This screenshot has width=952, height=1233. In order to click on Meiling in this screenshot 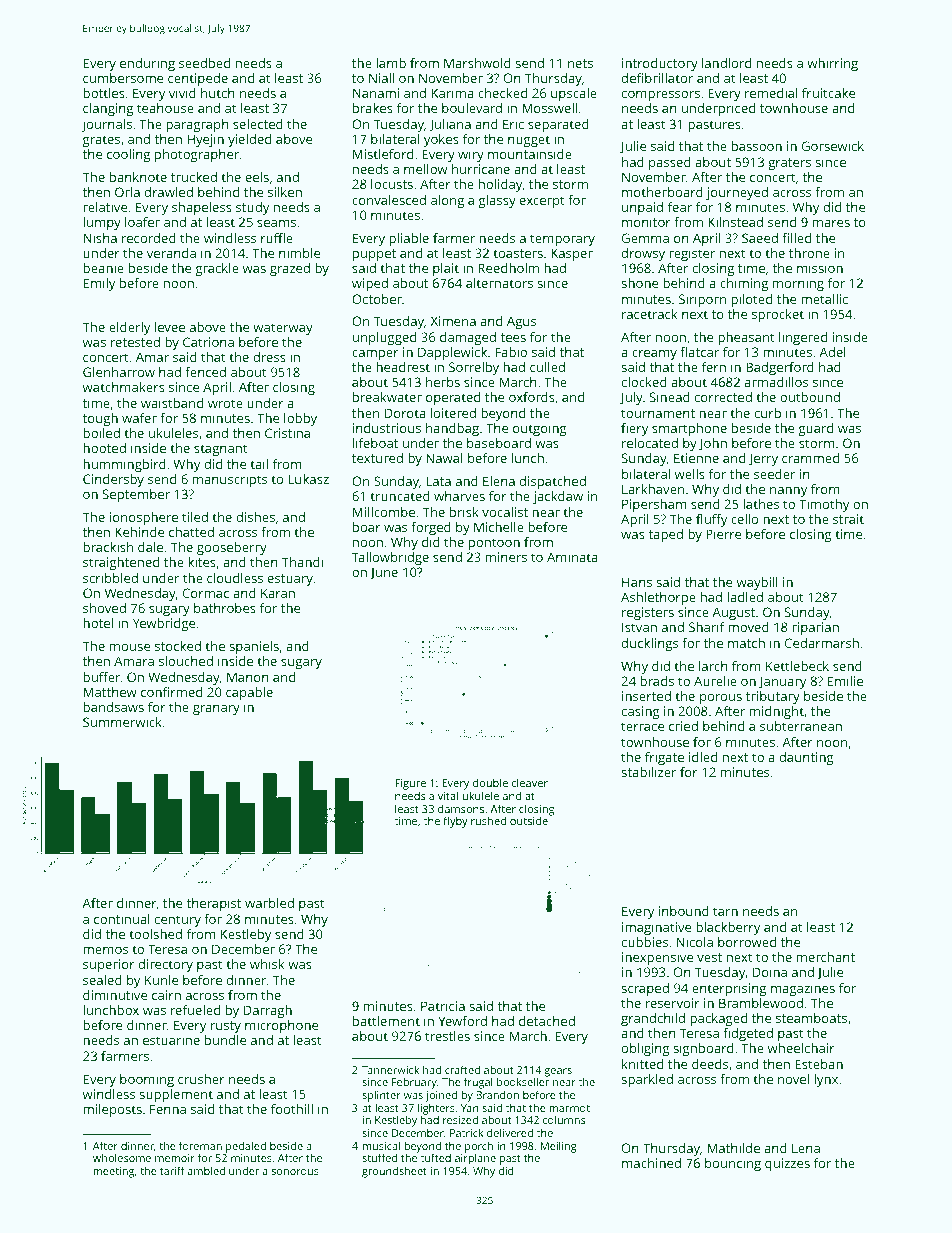, I will do `click(559, 1147)`.
